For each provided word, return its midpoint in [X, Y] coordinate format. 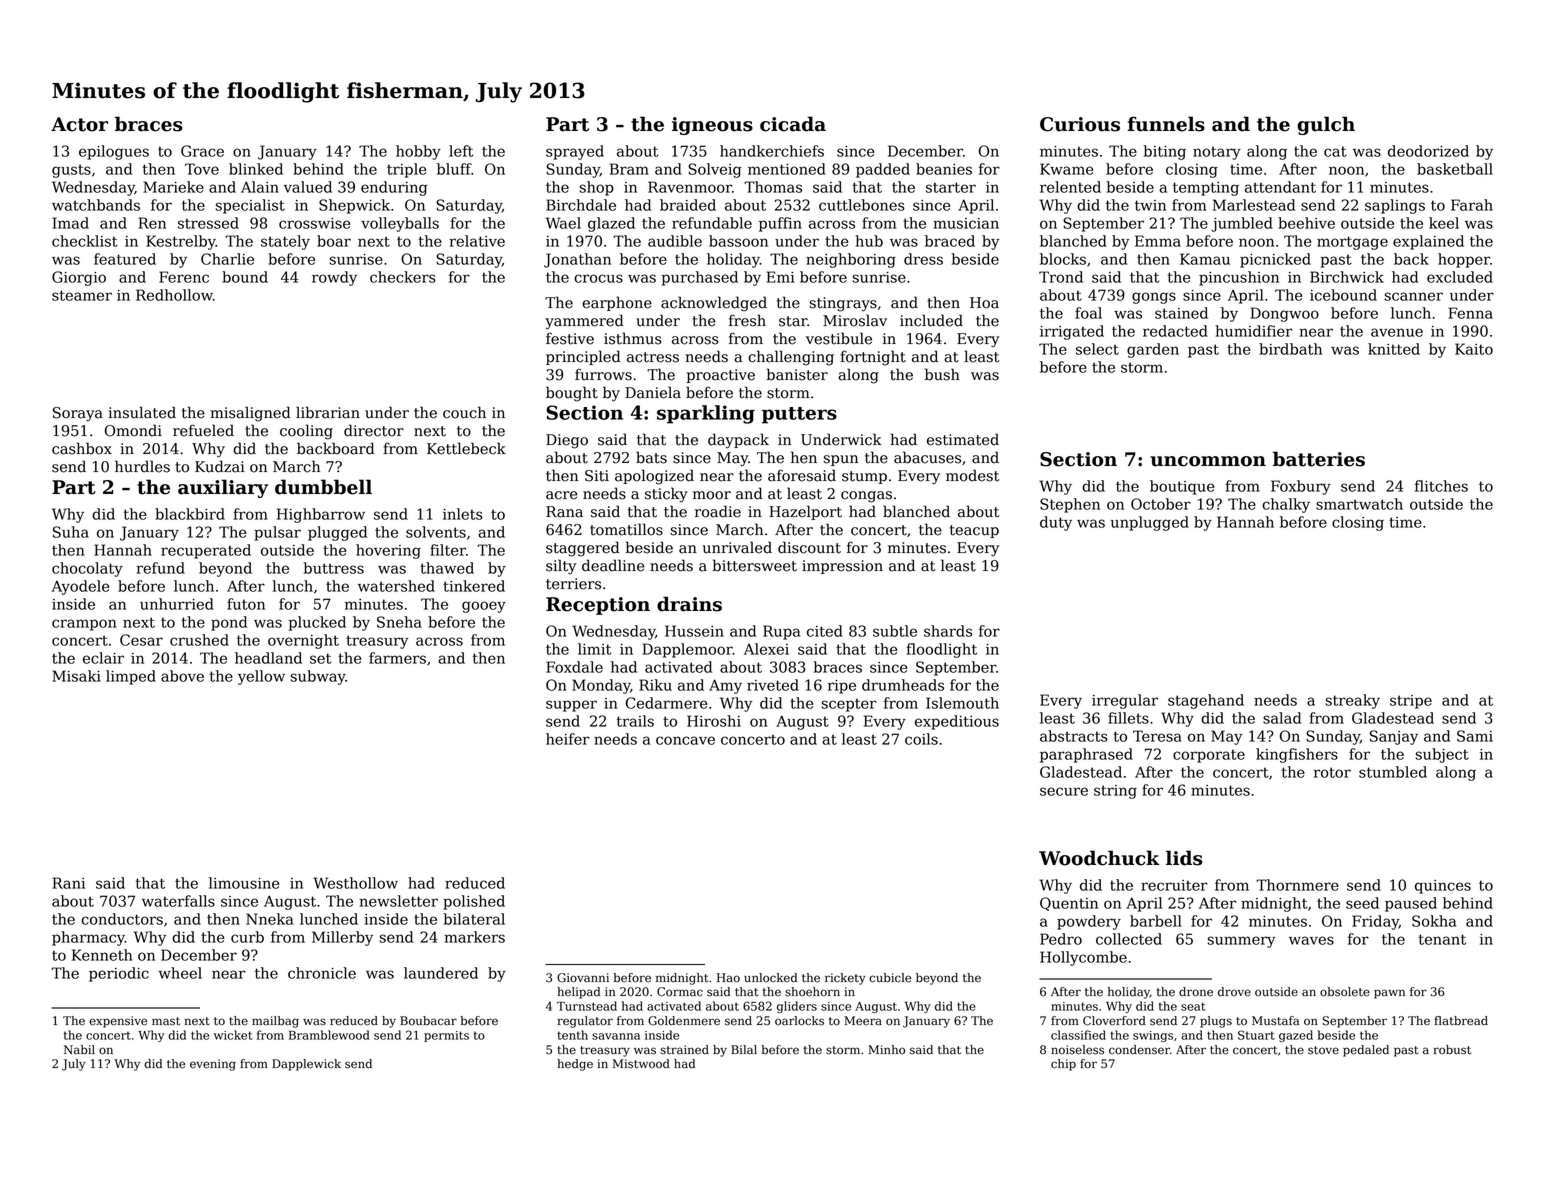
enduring [394, 188]
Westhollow [355, 883]
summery [1241, 942]
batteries [1319, 459]
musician [966, 223]
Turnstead [587, 1006]
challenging [791, 358]
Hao [728, 978]
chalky [1286, 505]
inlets [463, 514]
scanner [1413, 296]
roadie [718, 511]
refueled [203, 430]
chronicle [322, 973]
